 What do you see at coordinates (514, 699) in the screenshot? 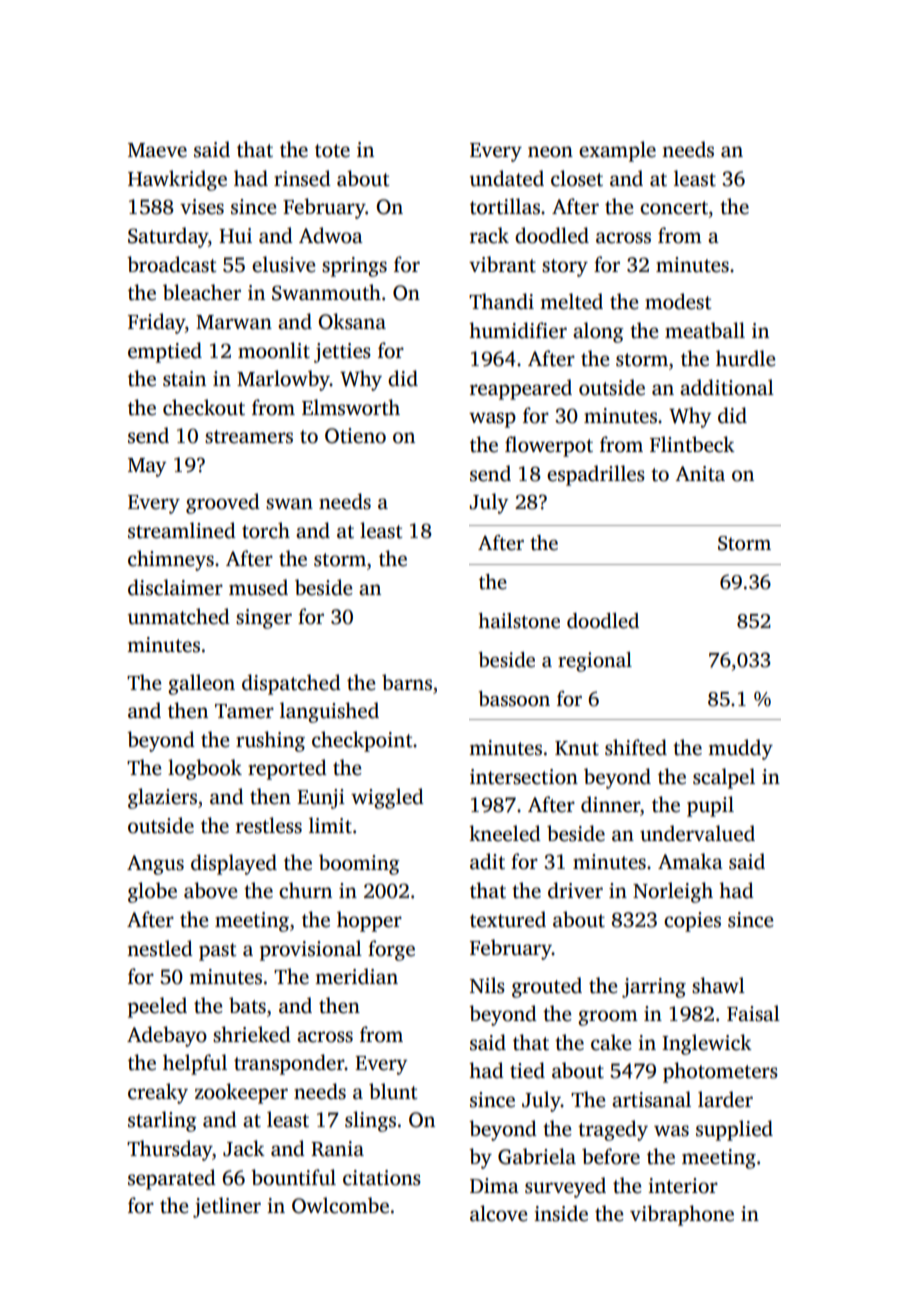
I see `bassoon` at bounding box center [514, 699].
